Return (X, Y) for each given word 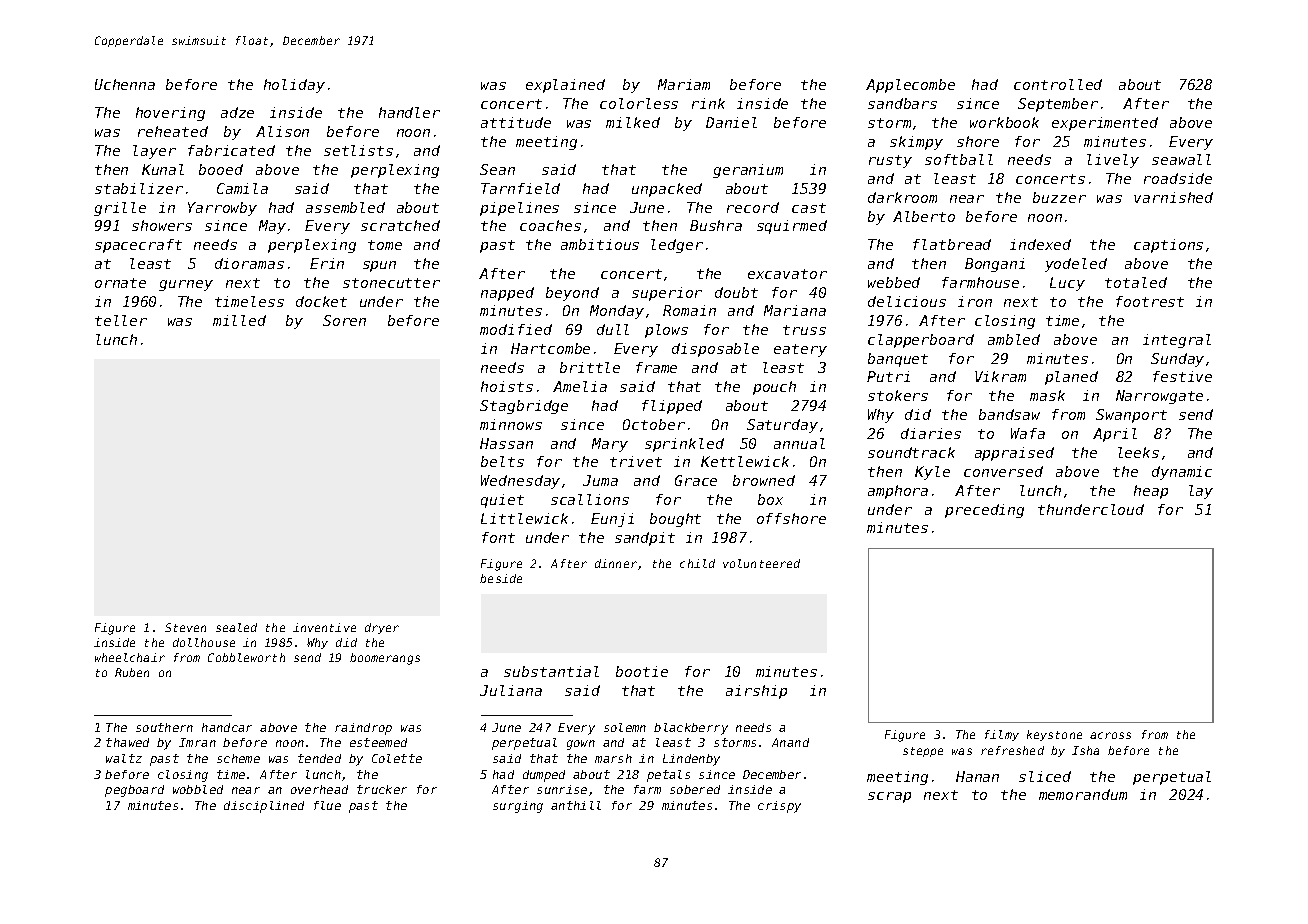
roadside (1178, 178)
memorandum (1083, 794)
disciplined (264, 807)
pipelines (519, 209)
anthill (576, 805)
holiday (294, 86)
